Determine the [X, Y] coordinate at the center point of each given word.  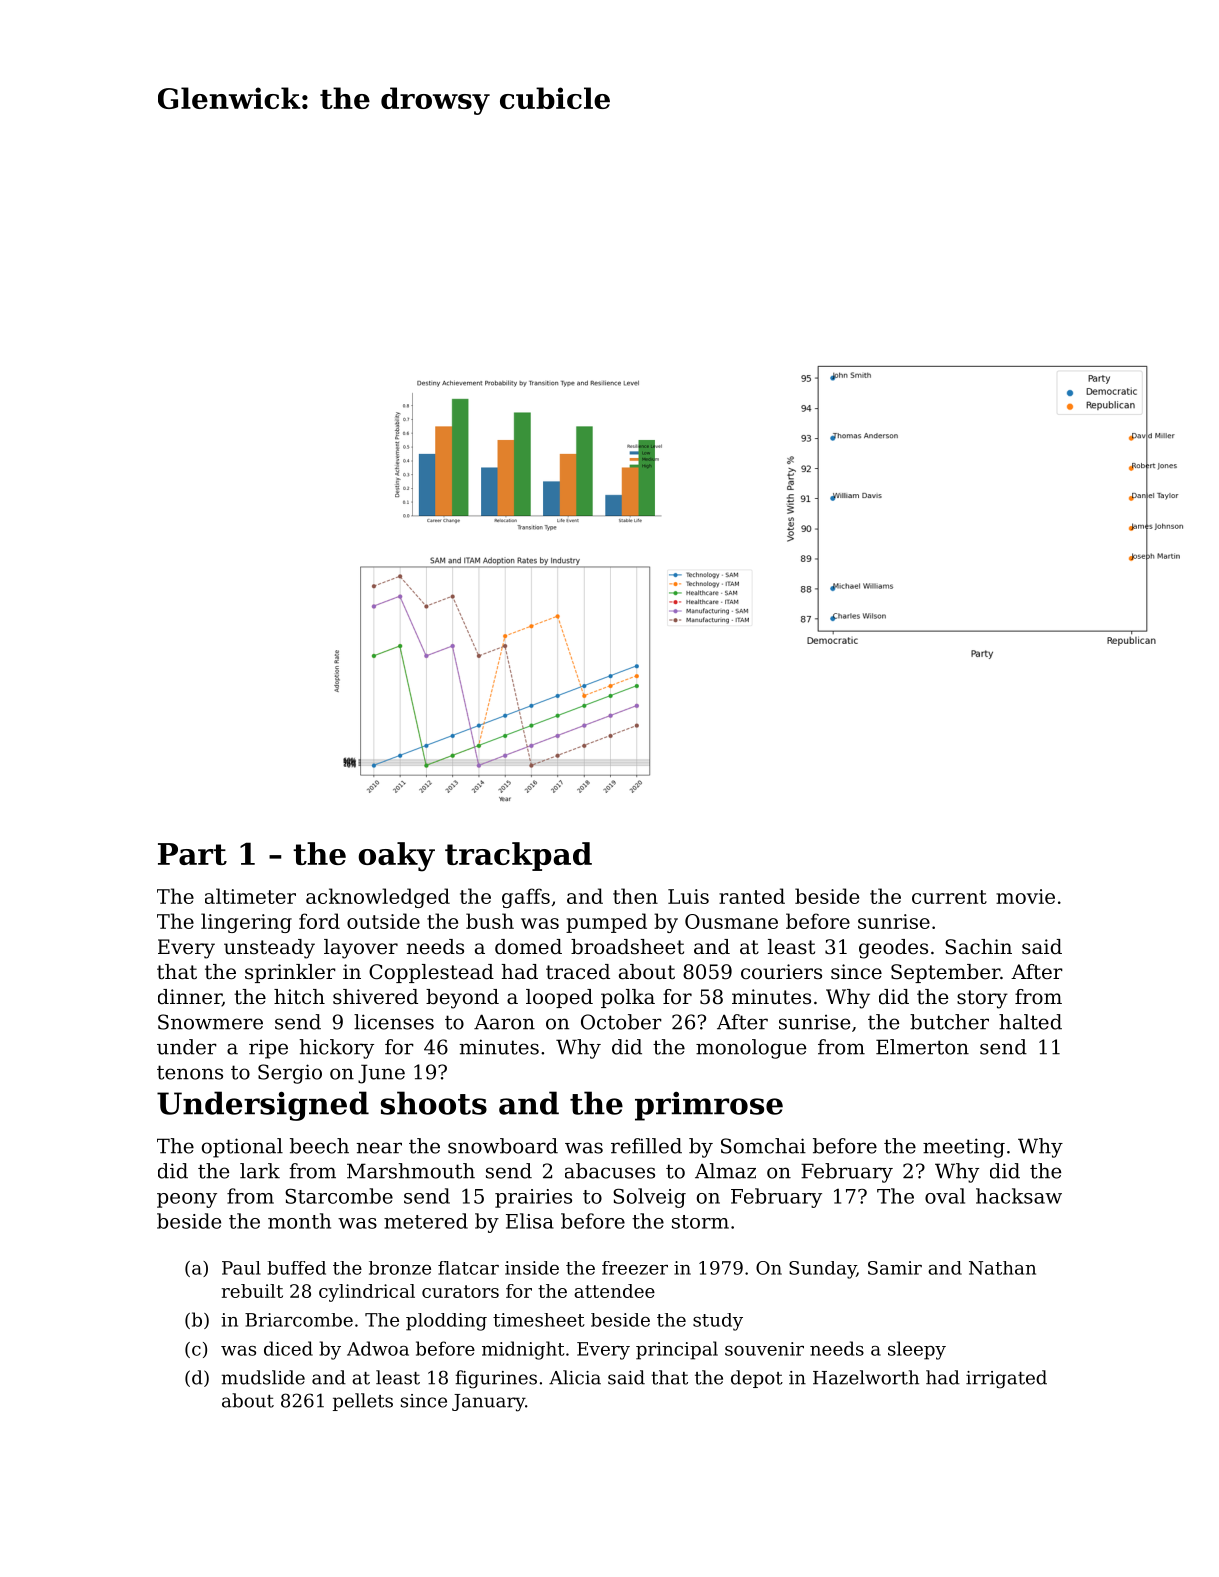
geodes [893, 949]
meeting [964, 1148]
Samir [895, 1268]
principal [677, 1350]
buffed [297, 1268]
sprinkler [290, 973]
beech [319, 1146]
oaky [397, 857]
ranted [752, 896]
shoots [434, 1103]
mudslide [263, 1377]
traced [578, 972]
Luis [688, 896]
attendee [614, 1291]
